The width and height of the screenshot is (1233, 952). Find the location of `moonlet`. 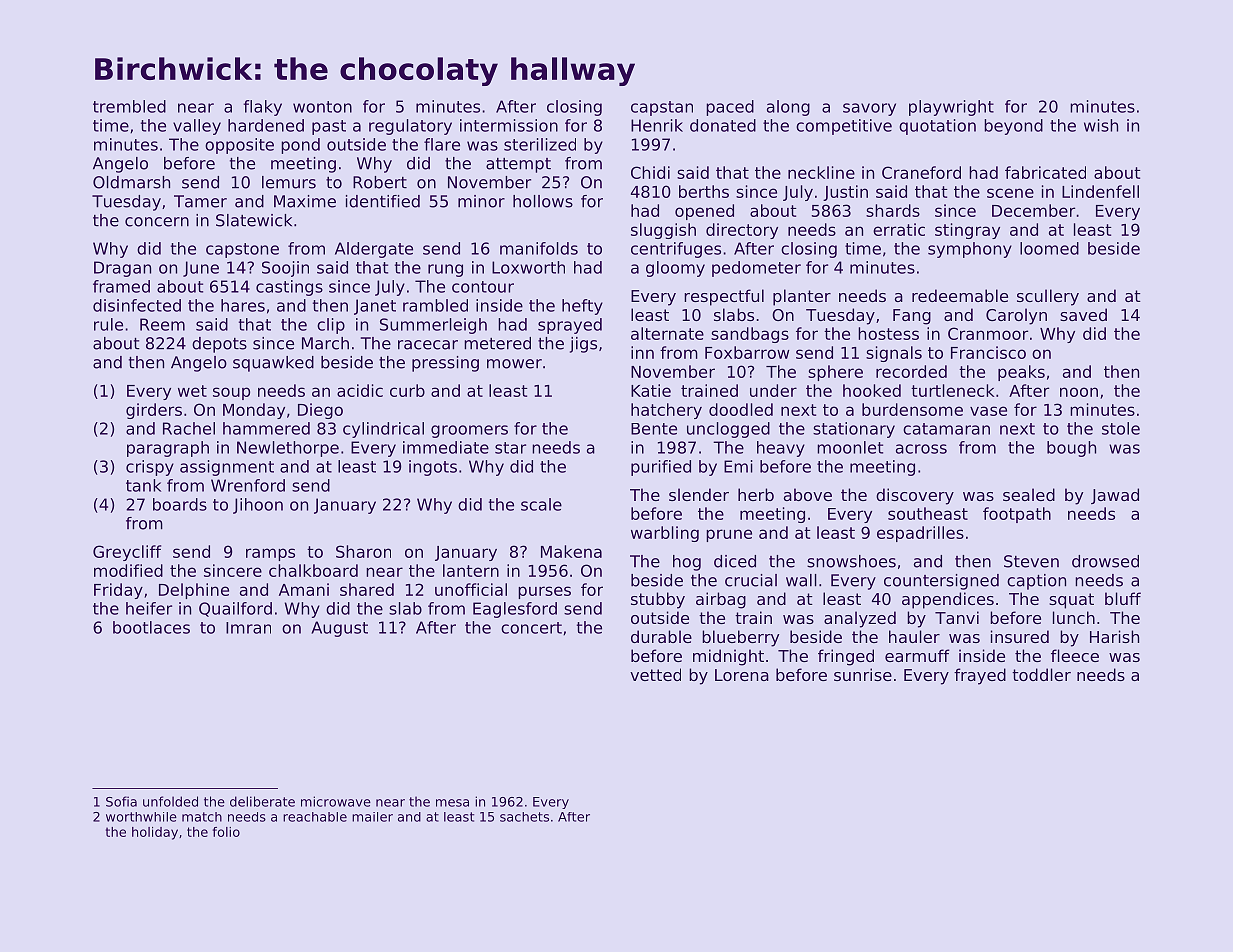

moonlet is located at coordinates (850, 447).
